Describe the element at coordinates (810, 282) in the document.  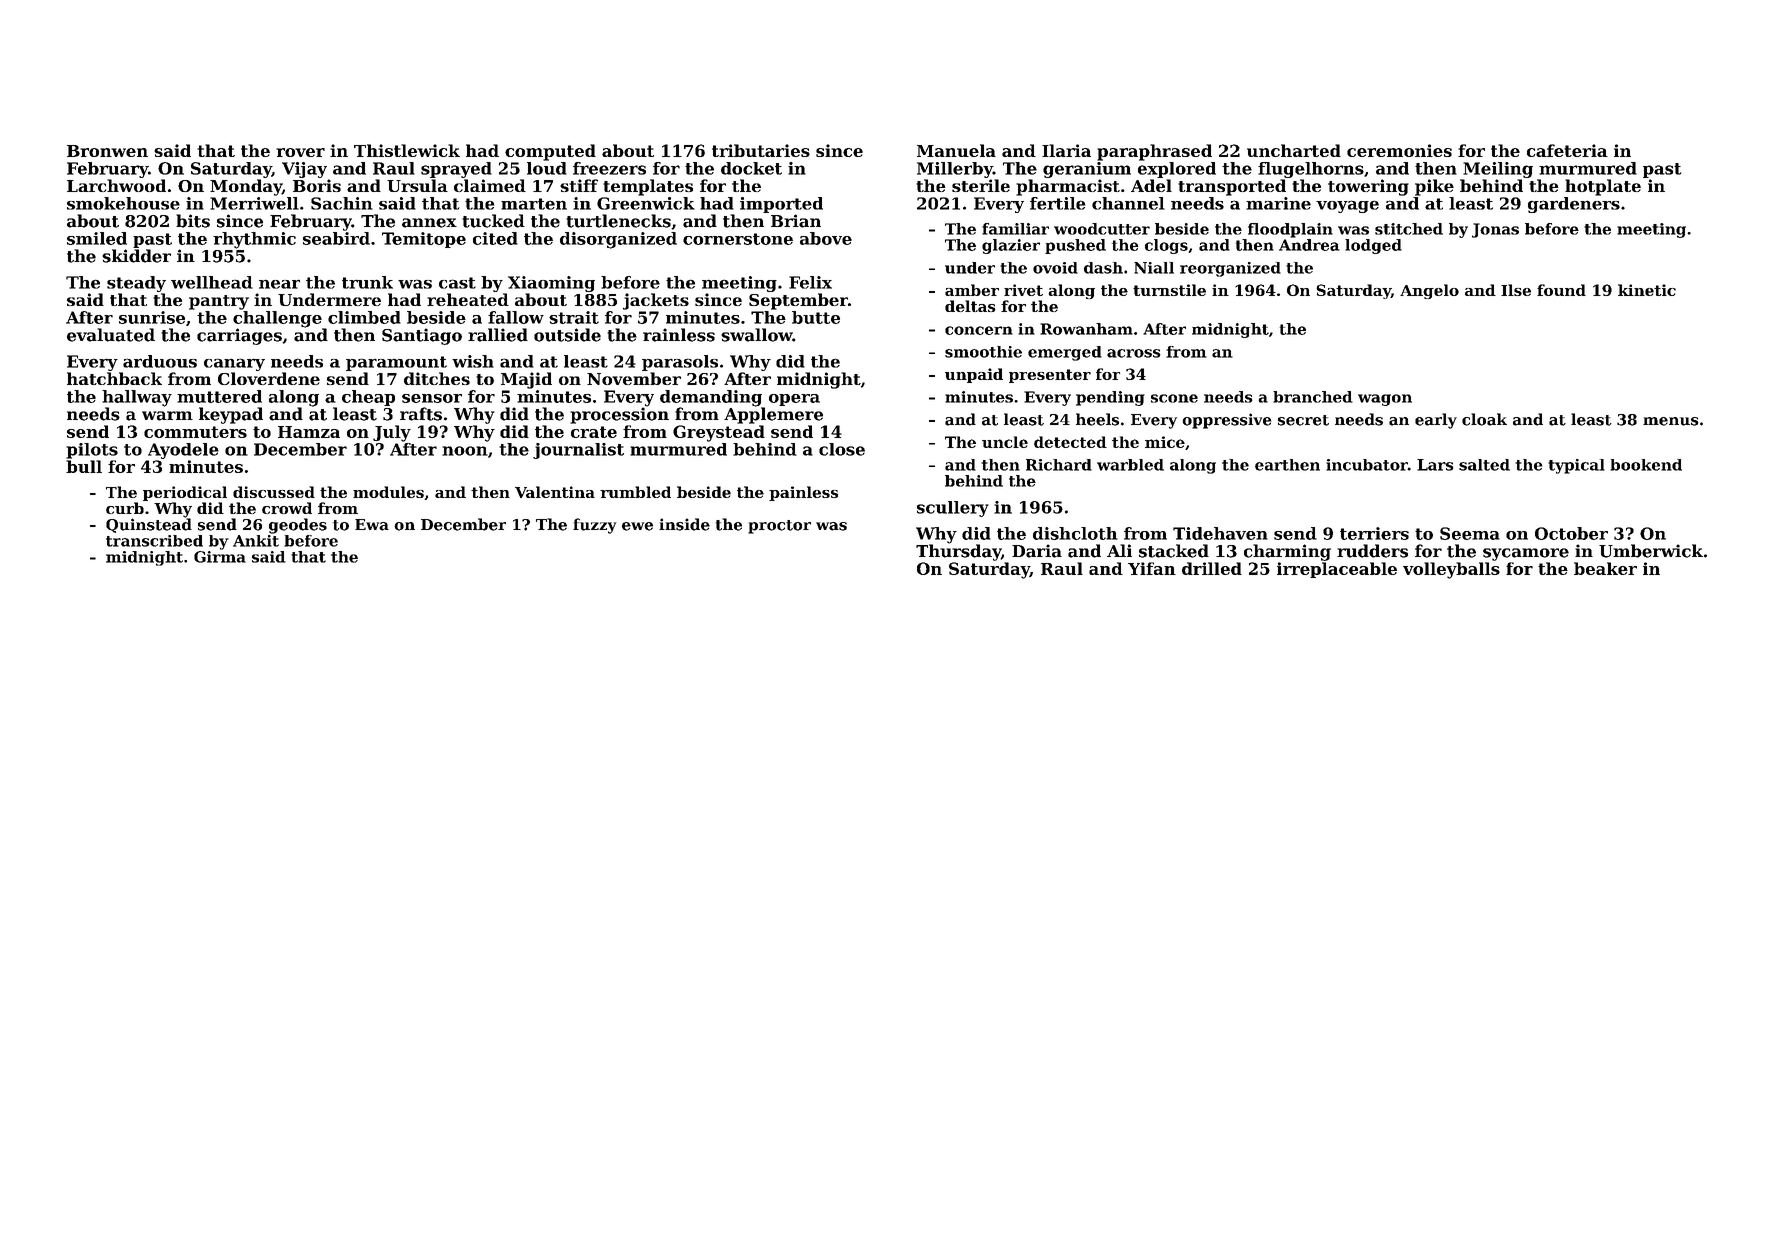
I see `Felix` at that location.
